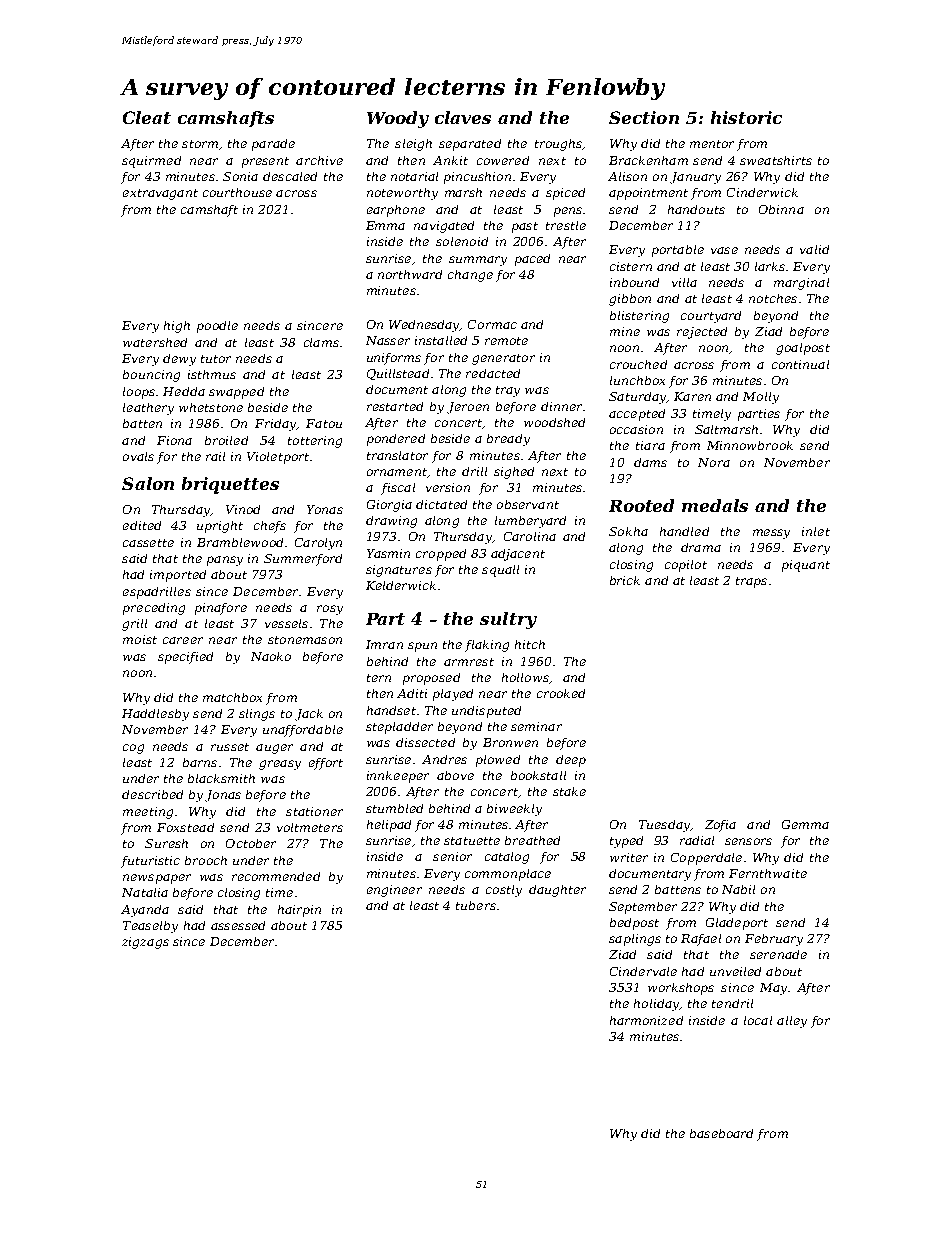 Image resolution: width=952 pixels, height=1233 pixels. I want to click on baseboard, so click(721, 1133).
